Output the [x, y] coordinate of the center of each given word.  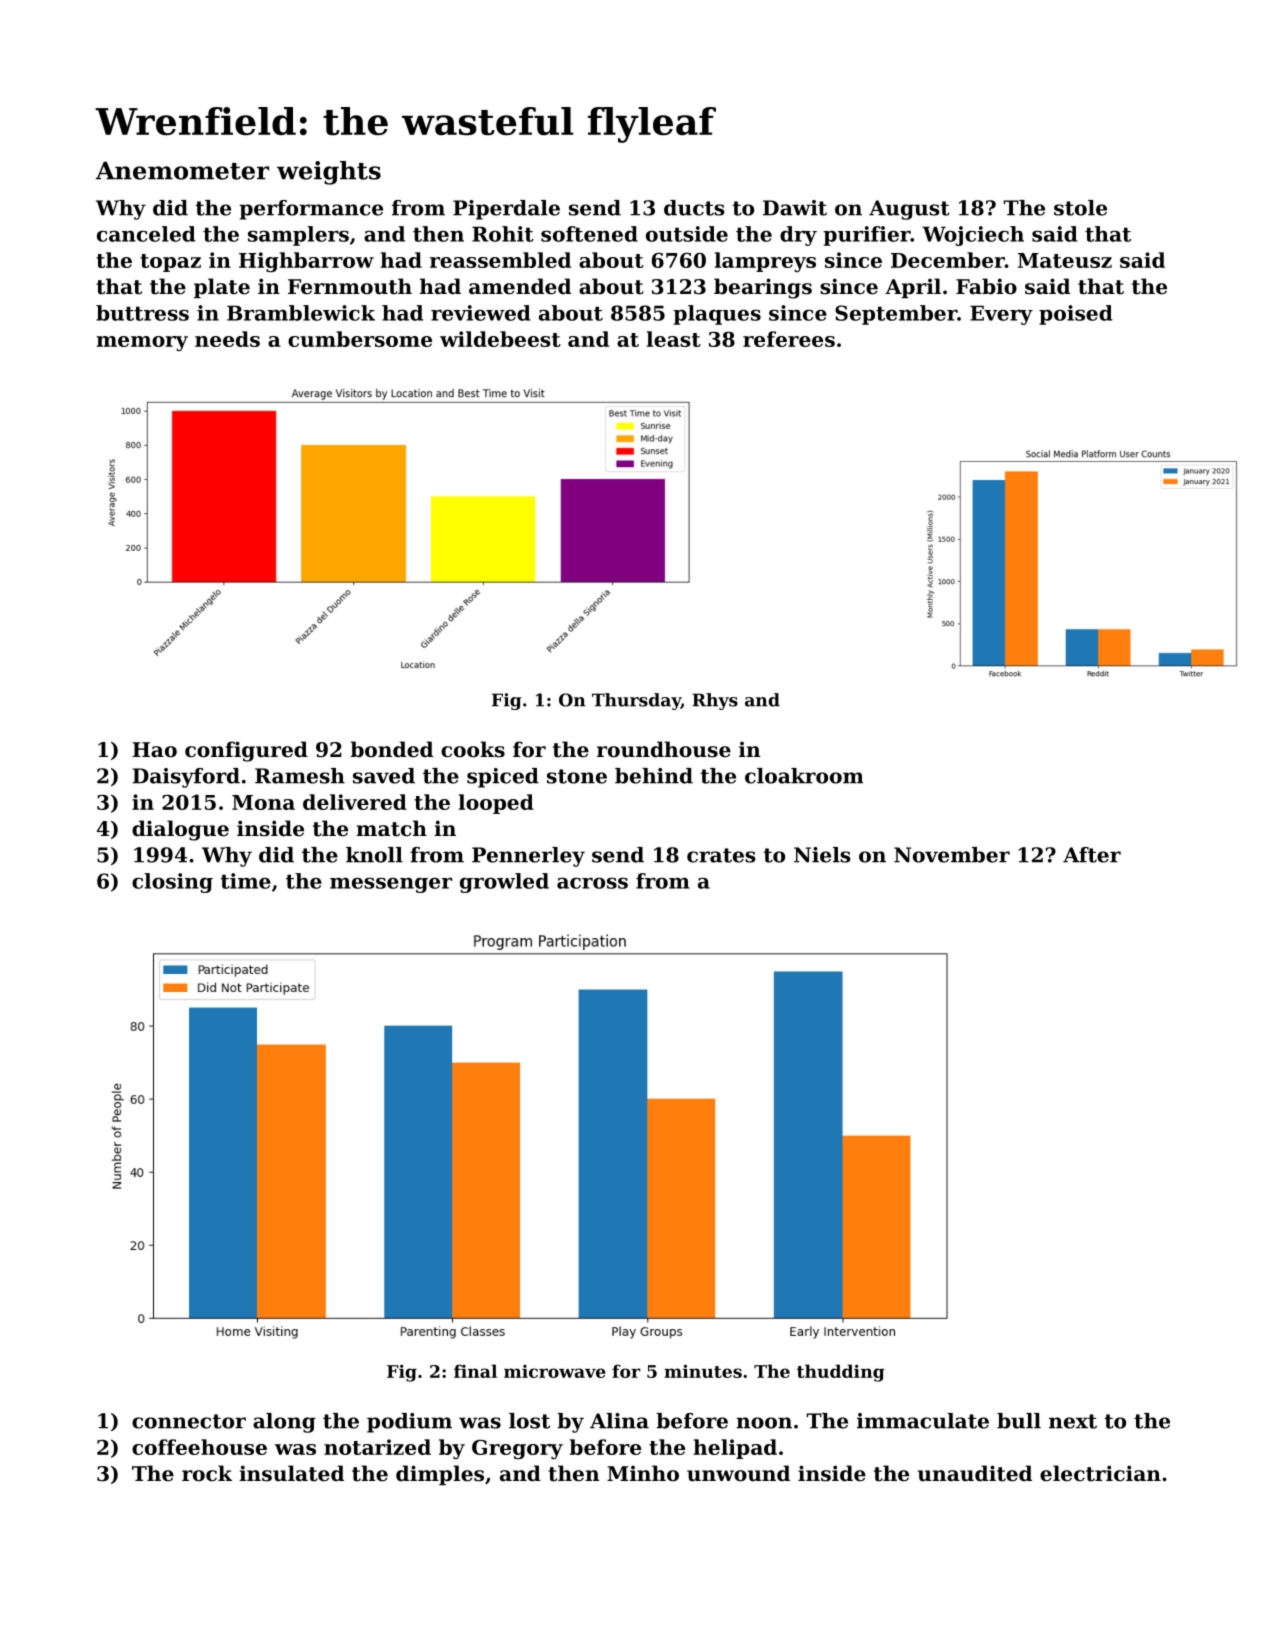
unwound [738, 1473]
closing [172, 883]
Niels [822, 855]
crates [721, 855]
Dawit [795, 208]
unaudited [975, 1473]
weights [329, 173]
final [475, 1371]
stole [1080, 208]
